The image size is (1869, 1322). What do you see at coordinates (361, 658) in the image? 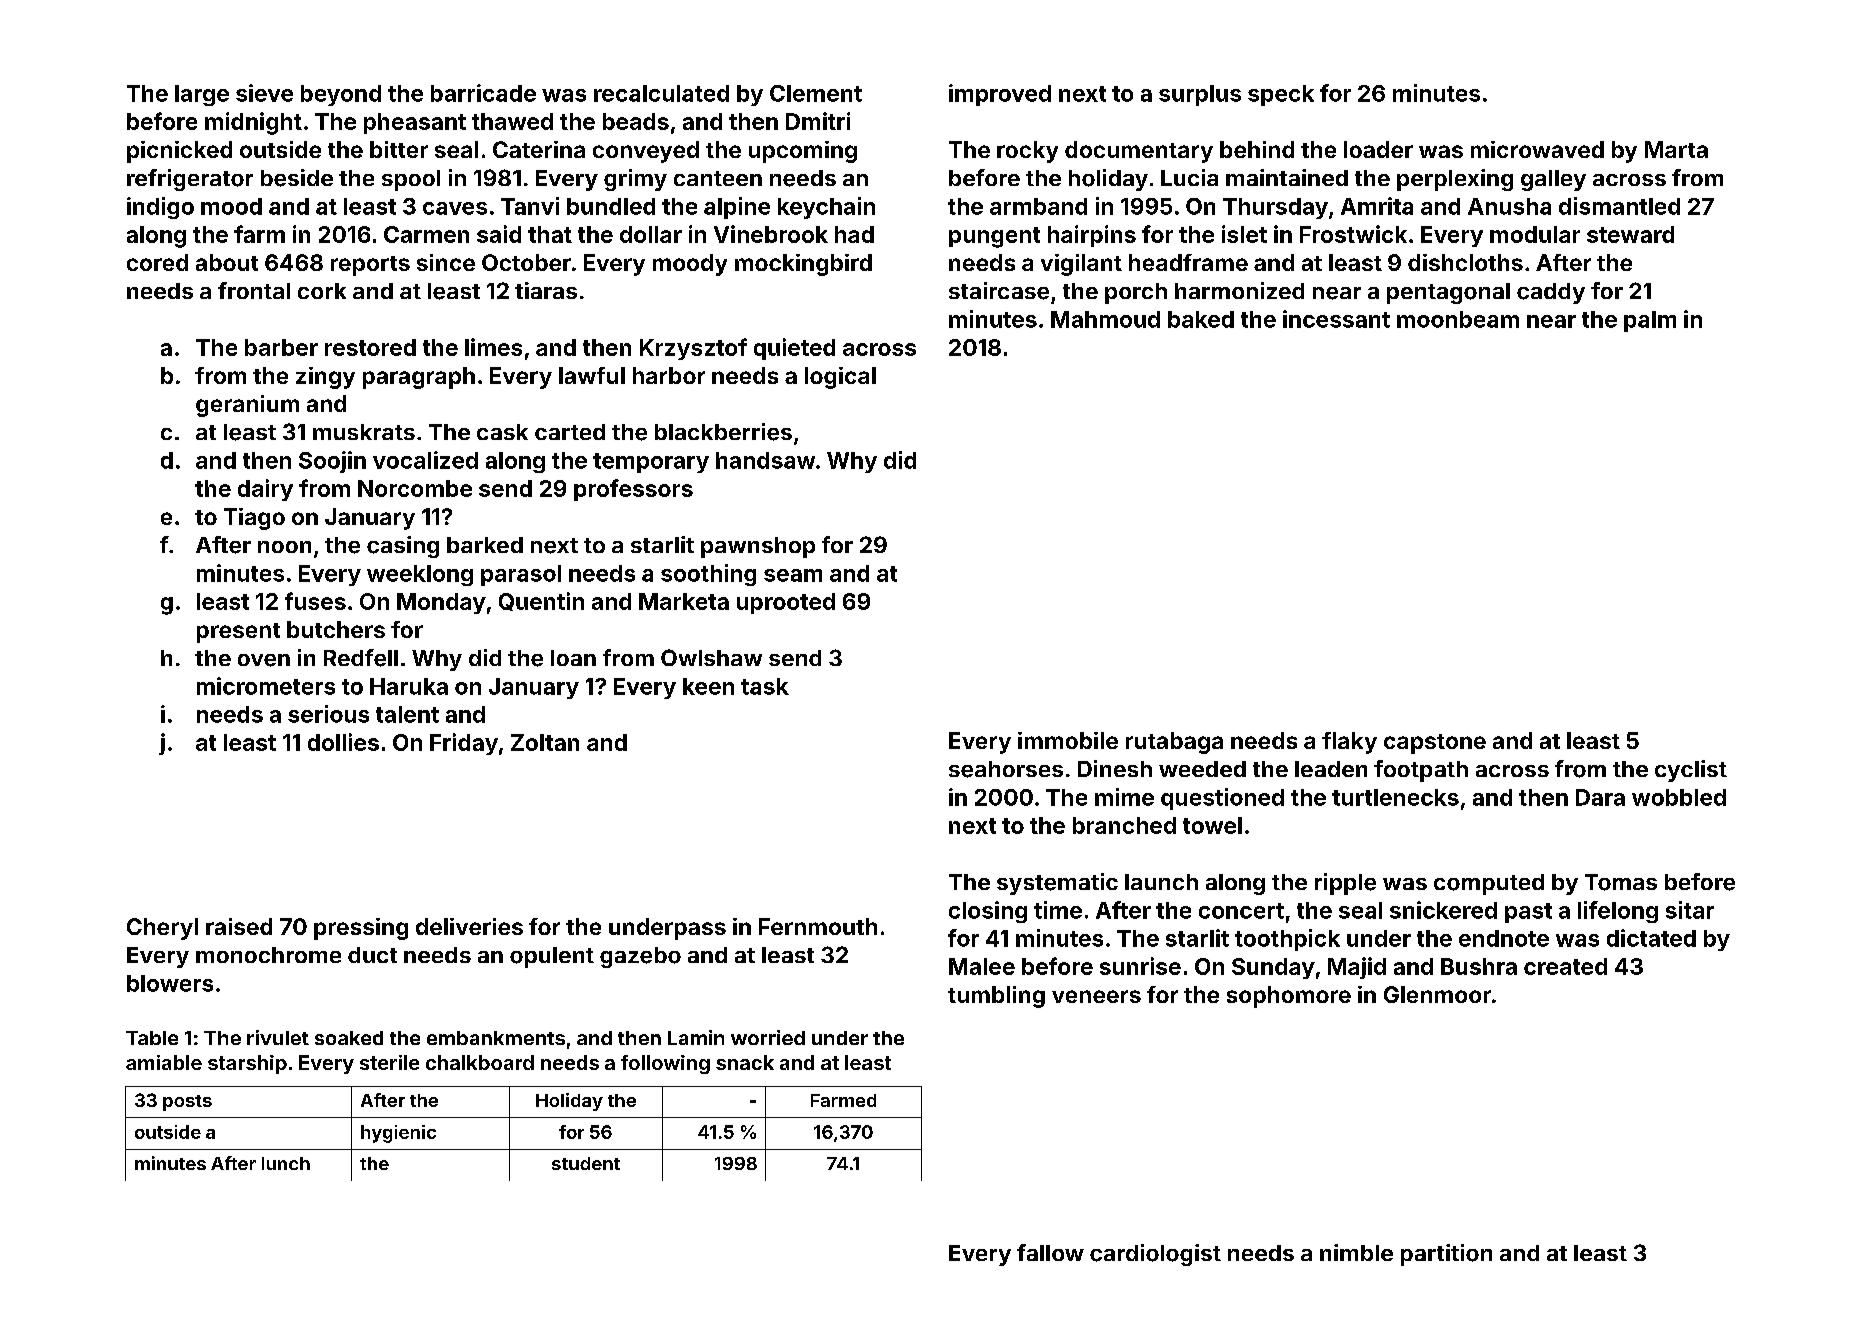
I see `Redfell` at bounding box center [361, 658].
